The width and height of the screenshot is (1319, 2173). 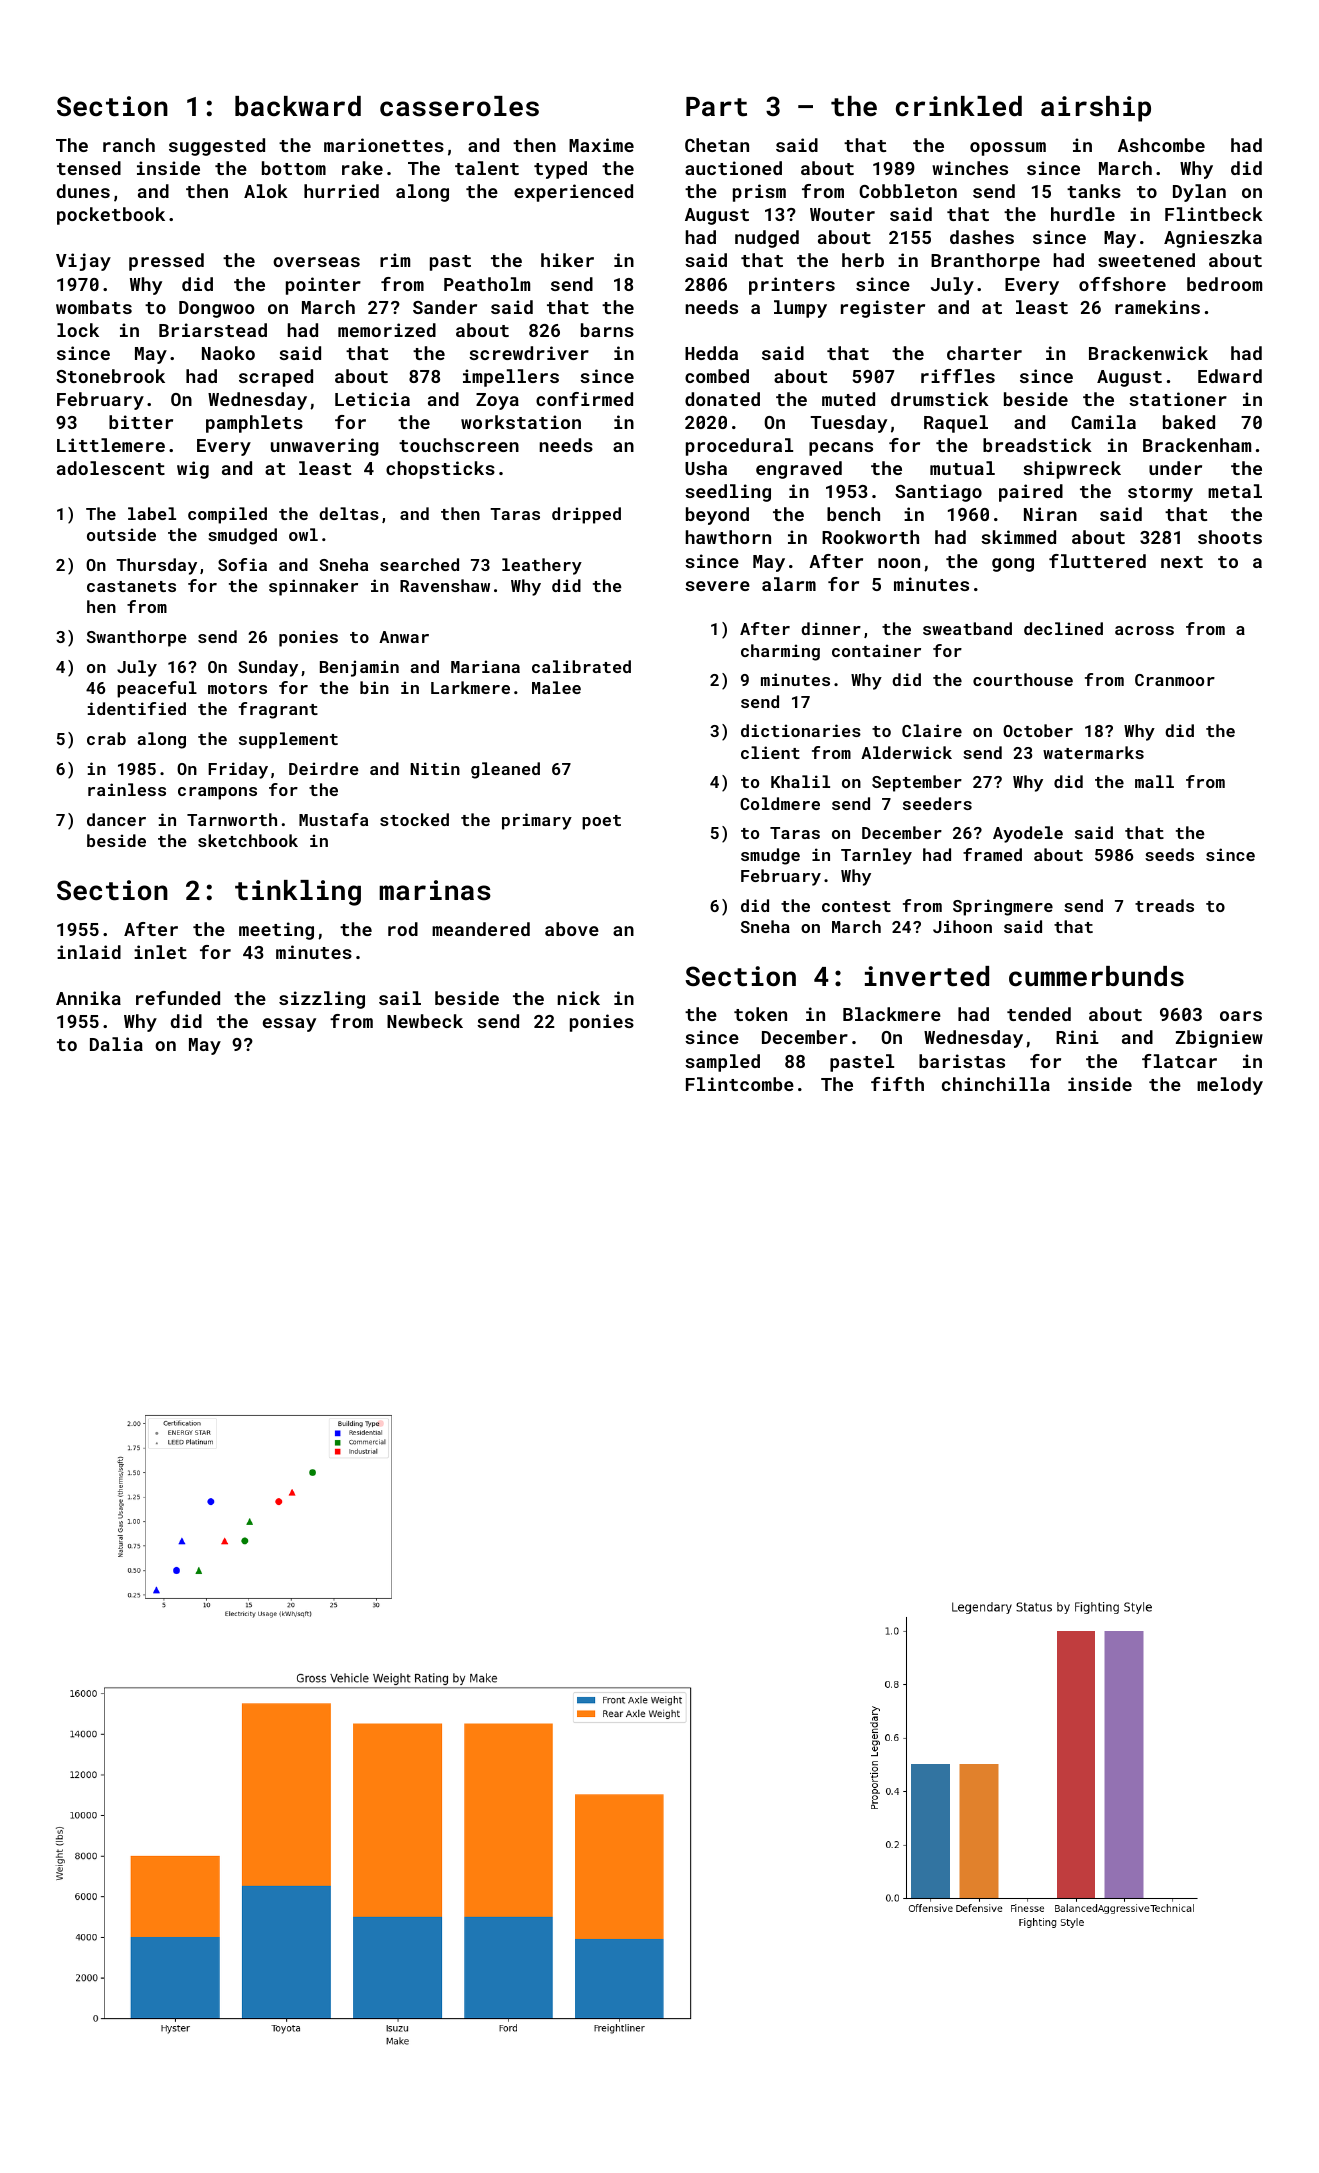 What do you see at coordinates (1230, 1086) in the screenshot?
I see `melody` at bounding box center [1230, 1086].
